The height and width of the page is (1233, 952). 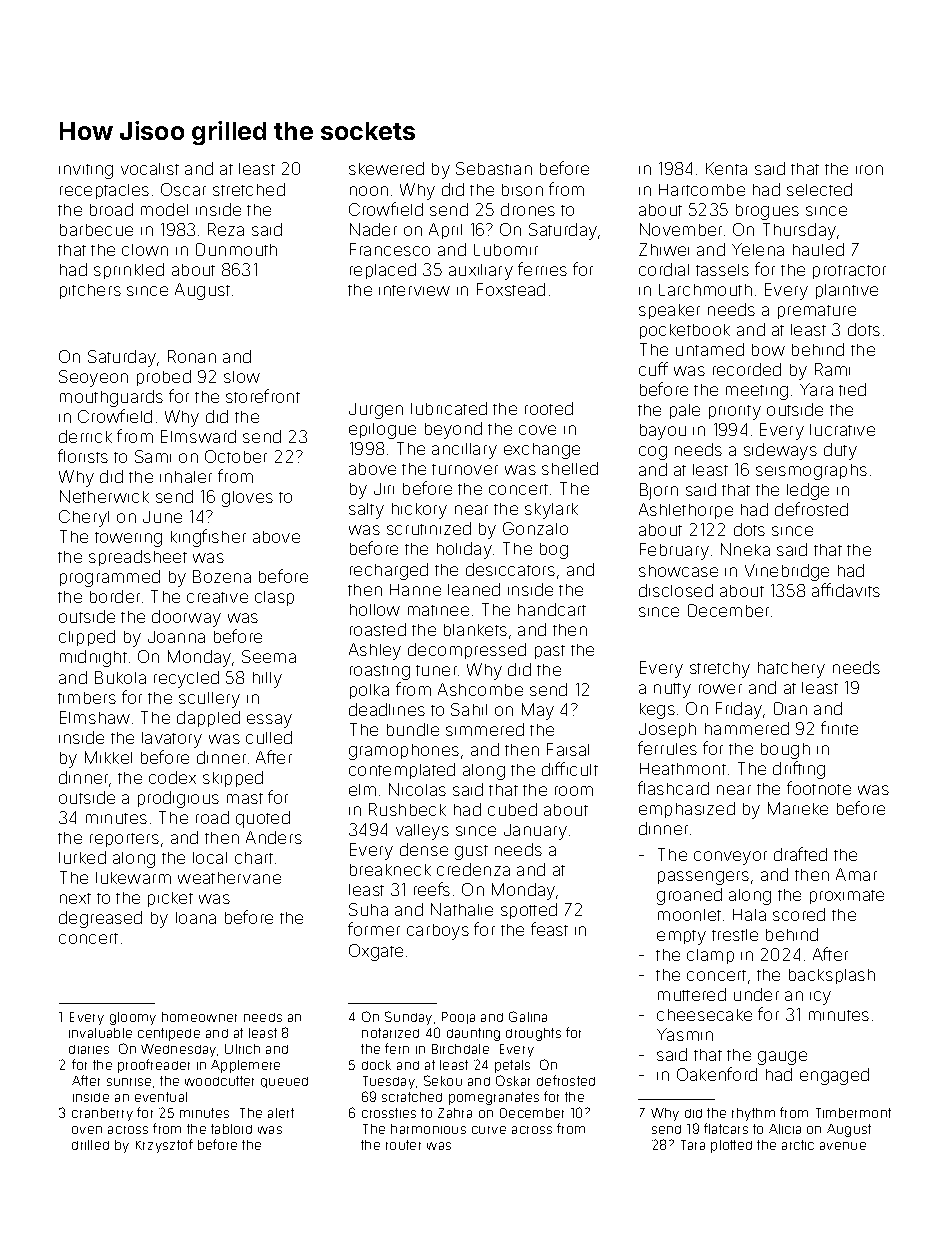 What do you see at coordinates (108, 757) in the page?
I see `Mikkel` at bounding box center [108, 757].
